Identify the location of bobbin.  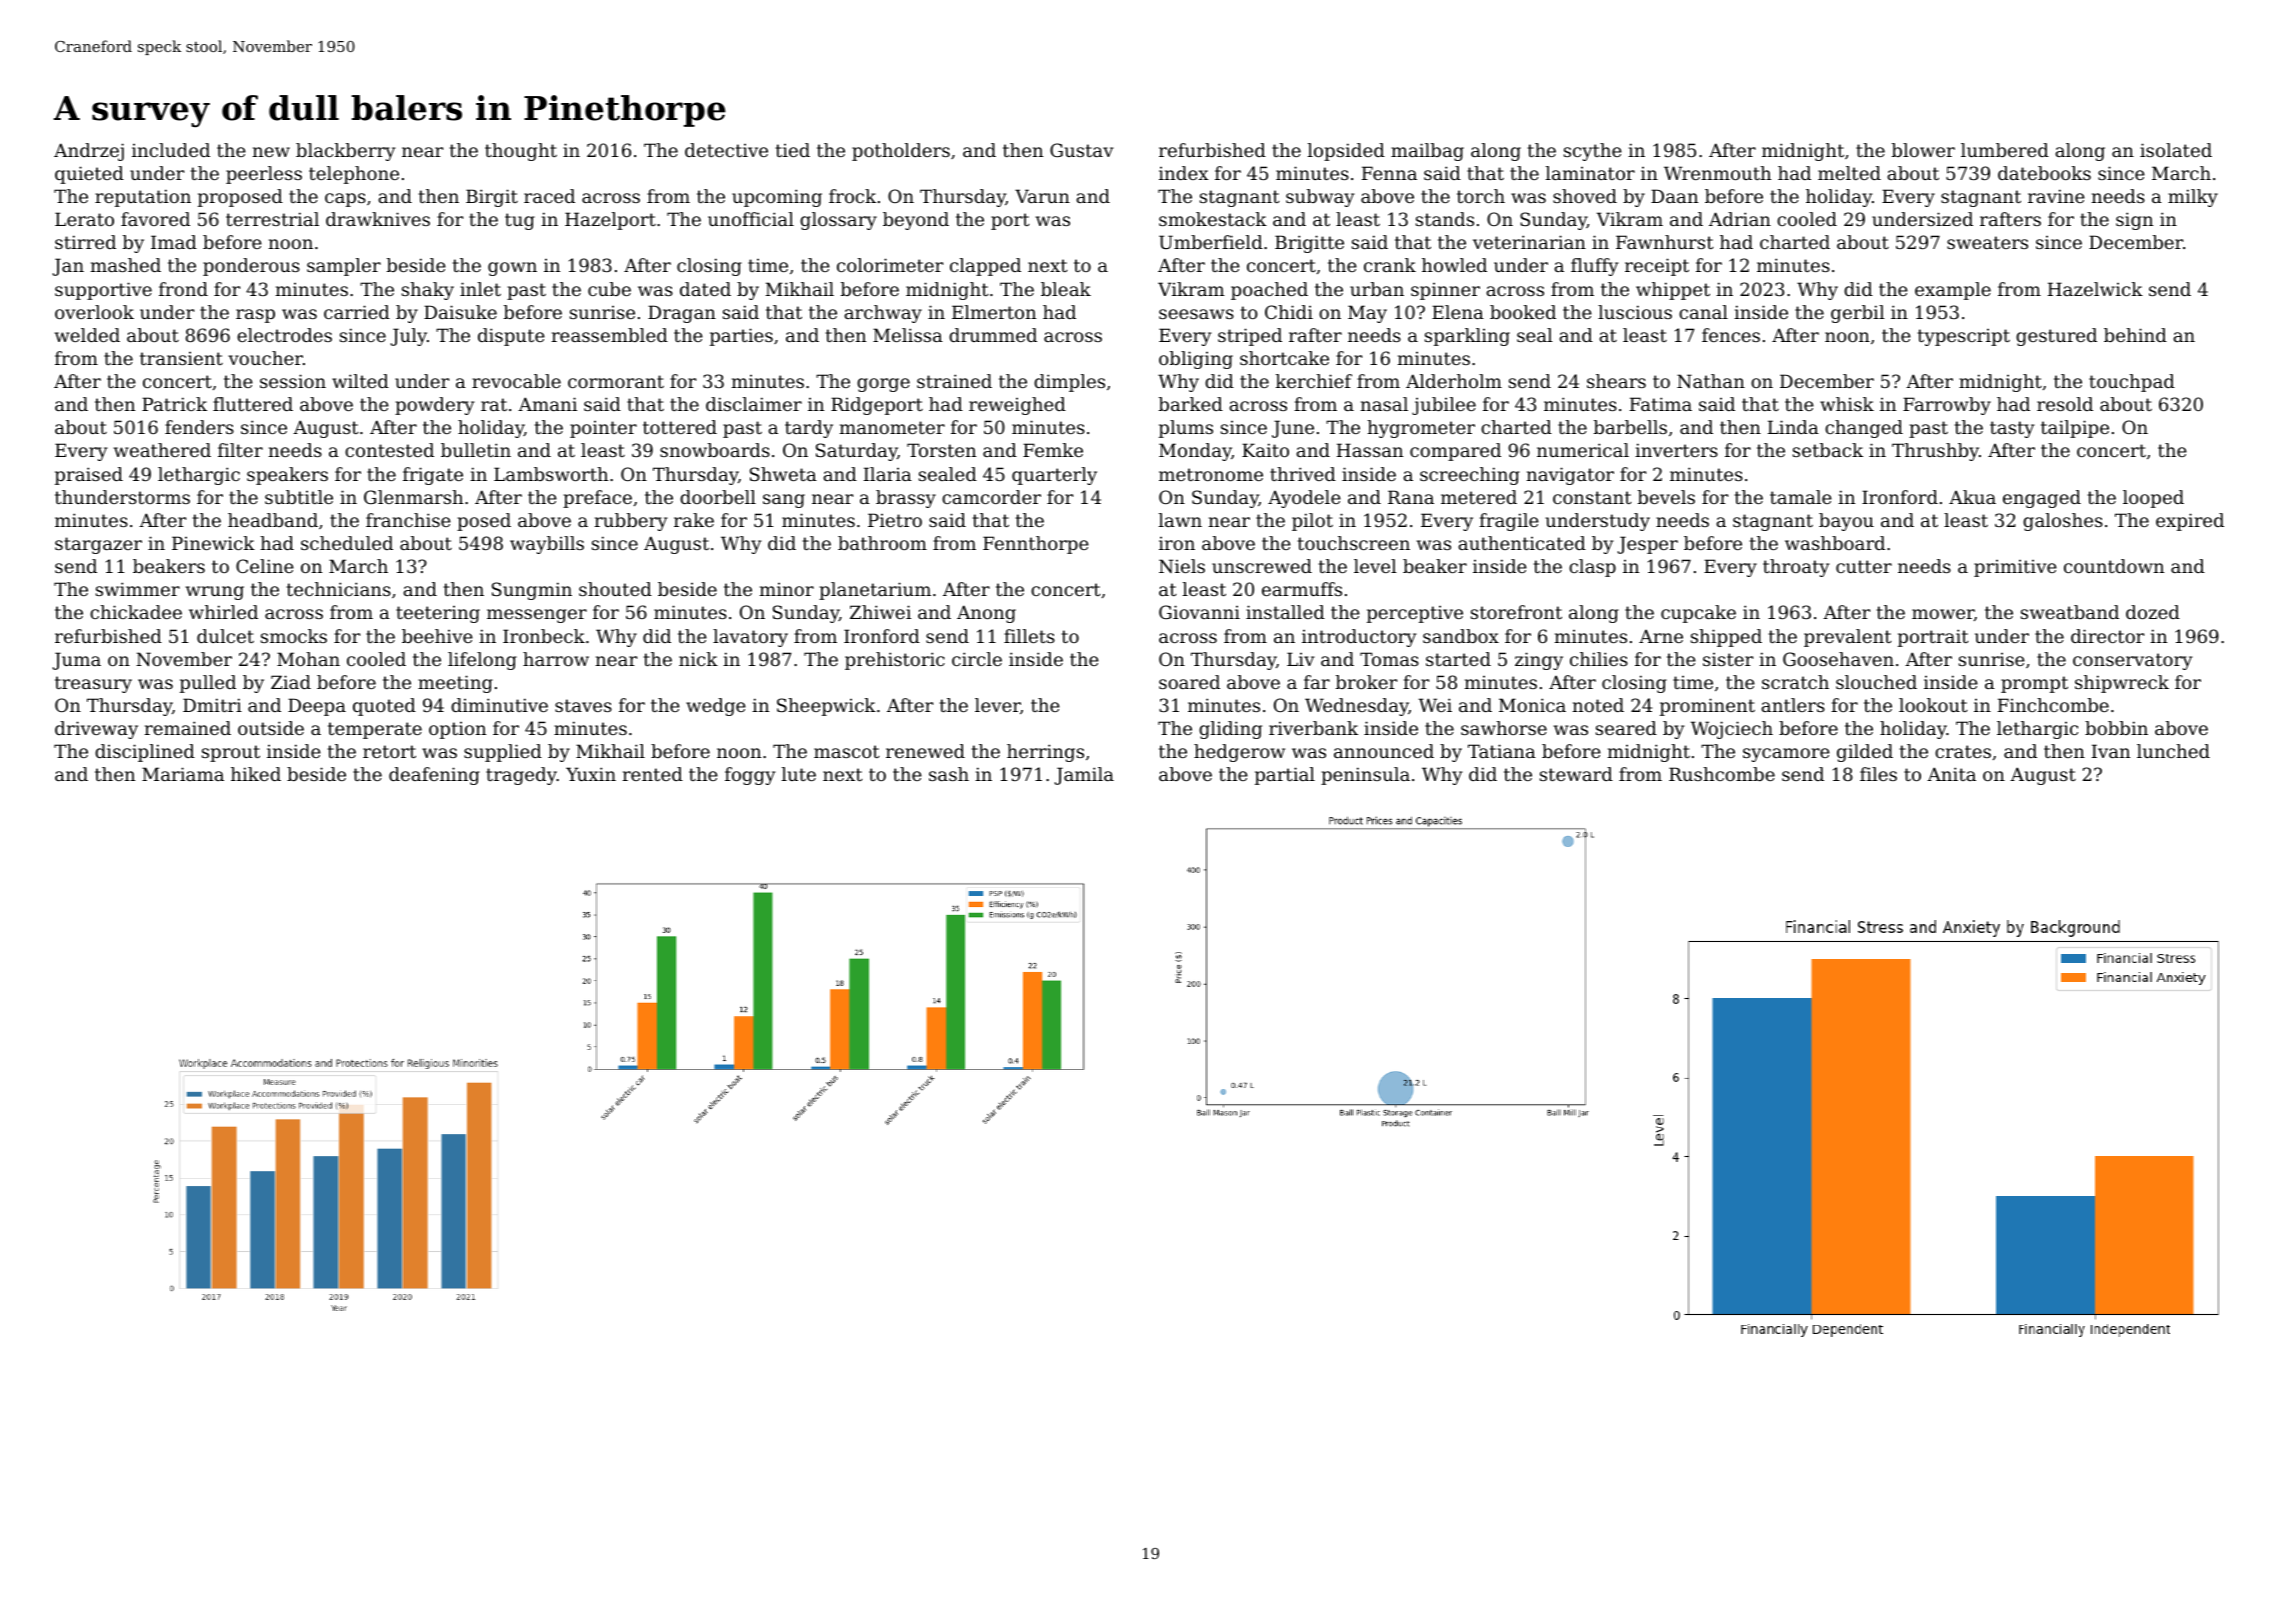
(2116, 728).
